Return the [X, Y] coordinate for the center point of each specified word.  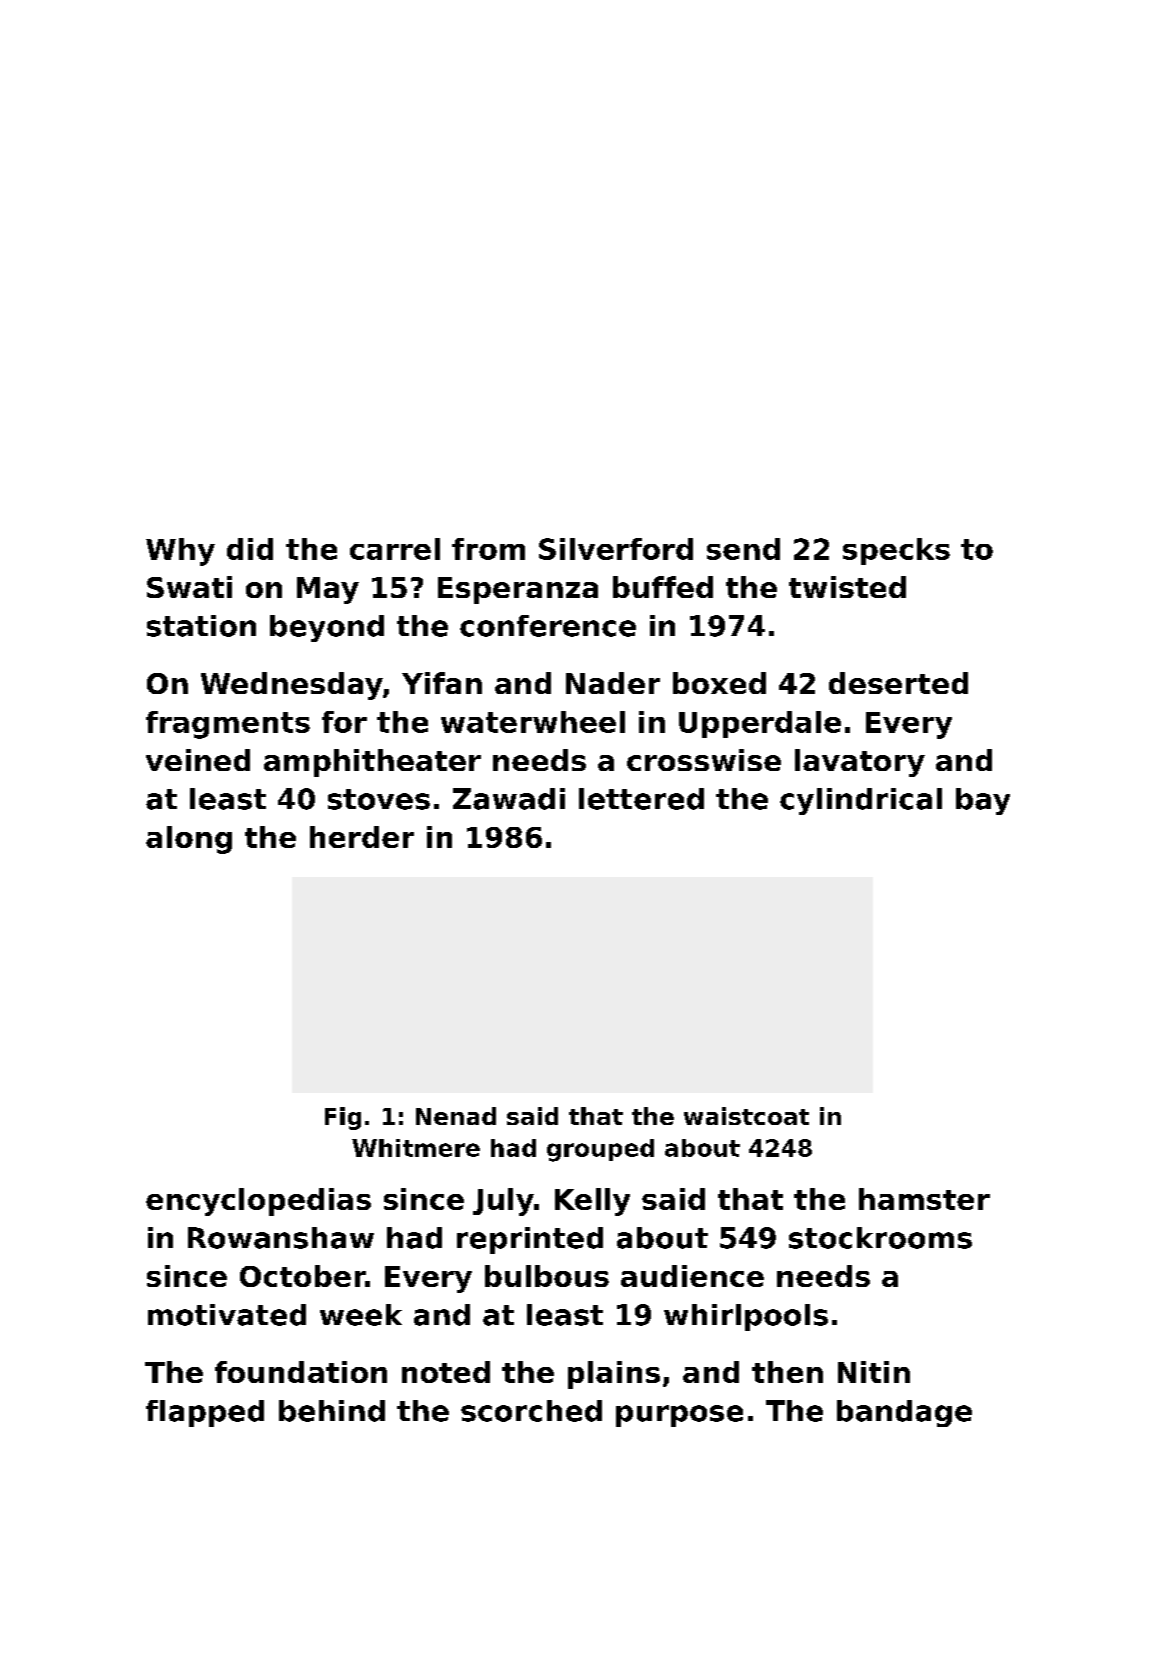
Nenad [456, 1116]
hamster [924, 1199]
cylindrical [861, 801]
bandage [904, 1413]
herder [362, 837]
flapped [205, 1413]
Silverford [616, 549]
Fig [343, 1118]
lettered [641, 799]
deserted [898, 683]
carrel [395, 549]
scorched [531, 1411]
